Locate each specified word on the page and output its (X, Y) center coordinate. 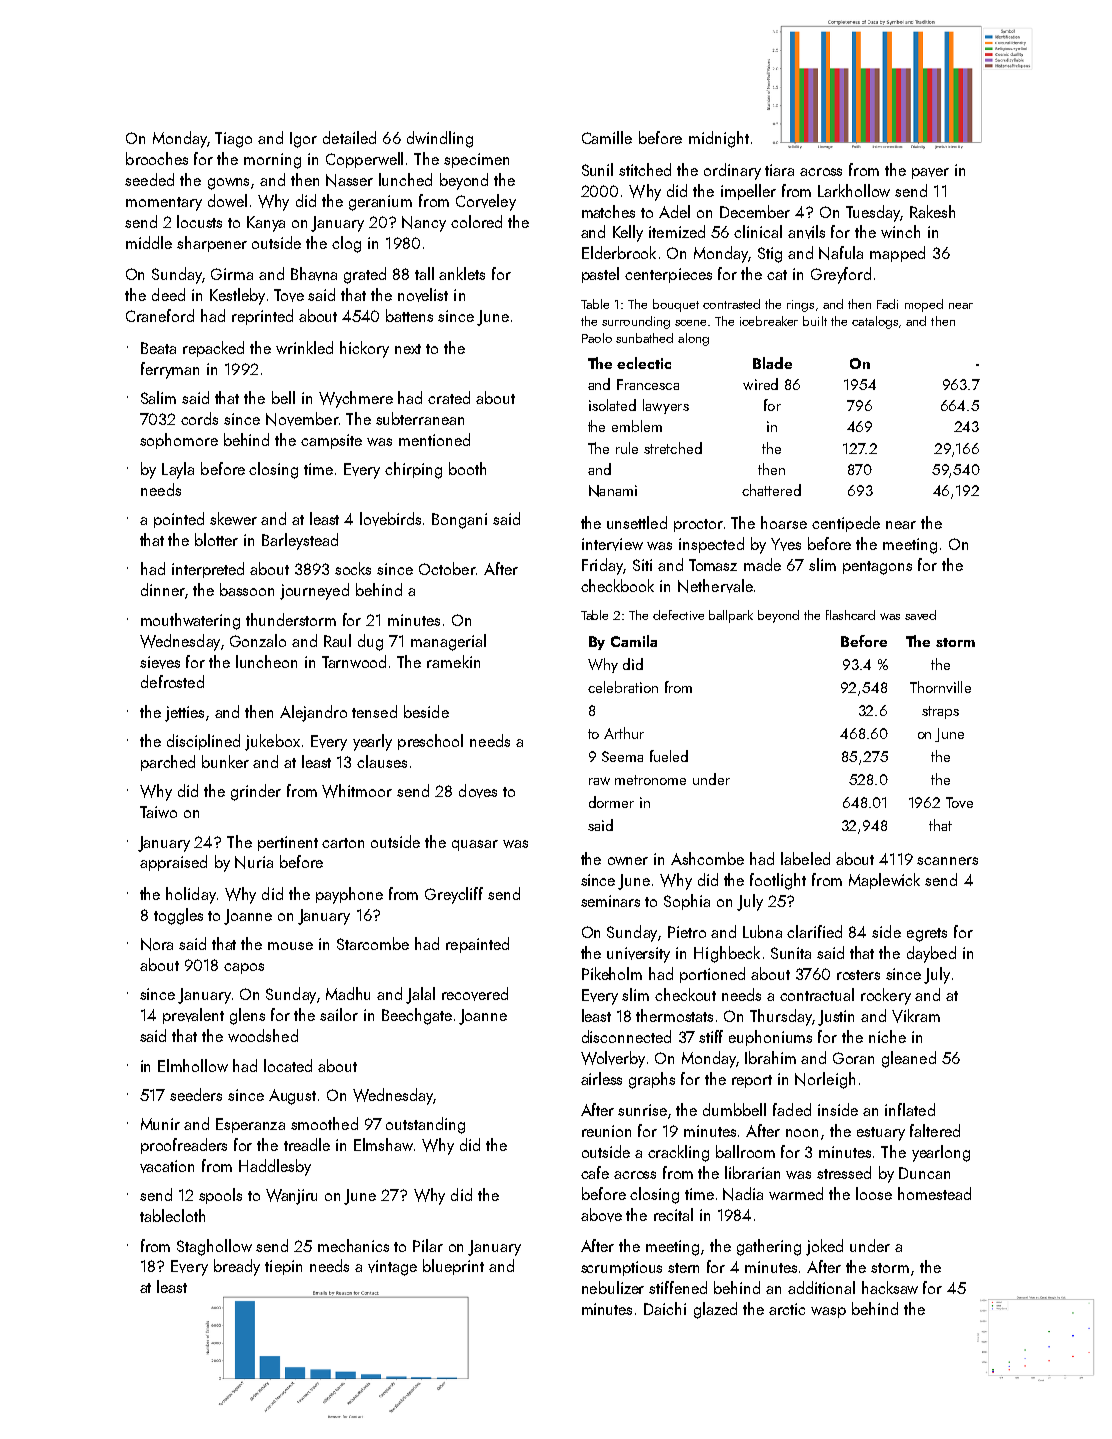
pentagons (877, 568)
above (601, 1215)
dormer (611, 802)
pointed (179, 520)
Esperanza (250, 1125)
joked (824, 1247)
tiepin (283, 1267)
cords (199, 418)
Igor (303, 140)
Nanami (613, 491)
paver (930, 173)
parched (168, 763)
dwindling (440, 139)
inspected (711, 545)
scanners (947, 861)
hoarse (784, 522)
